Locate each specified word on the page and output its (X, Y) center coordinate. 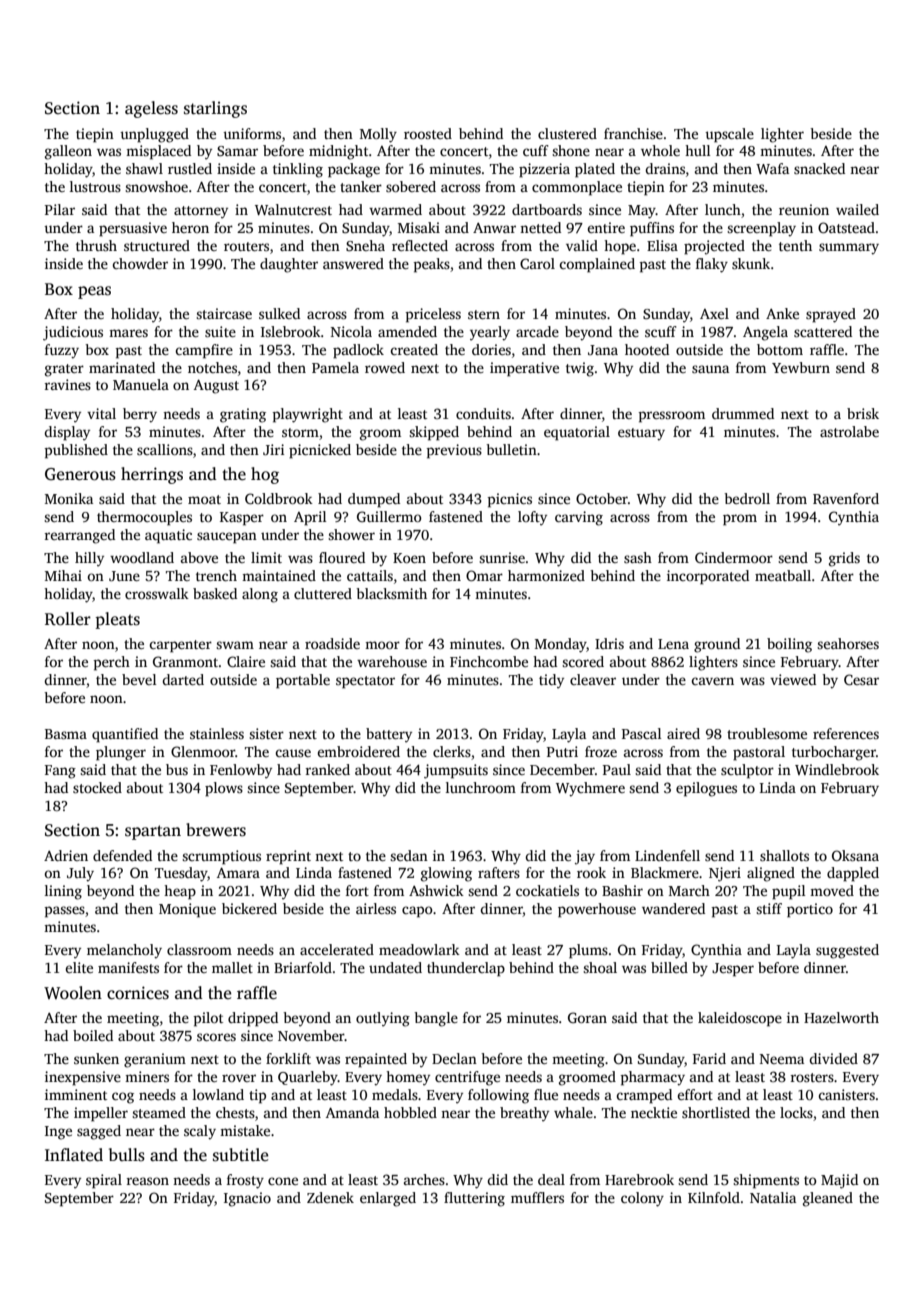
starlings (215, 109)
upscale (729, 135)
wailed (857, 209)
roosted (428, 133)
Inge (58, 1133)
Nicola (351, 331)
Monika (69, 498)
